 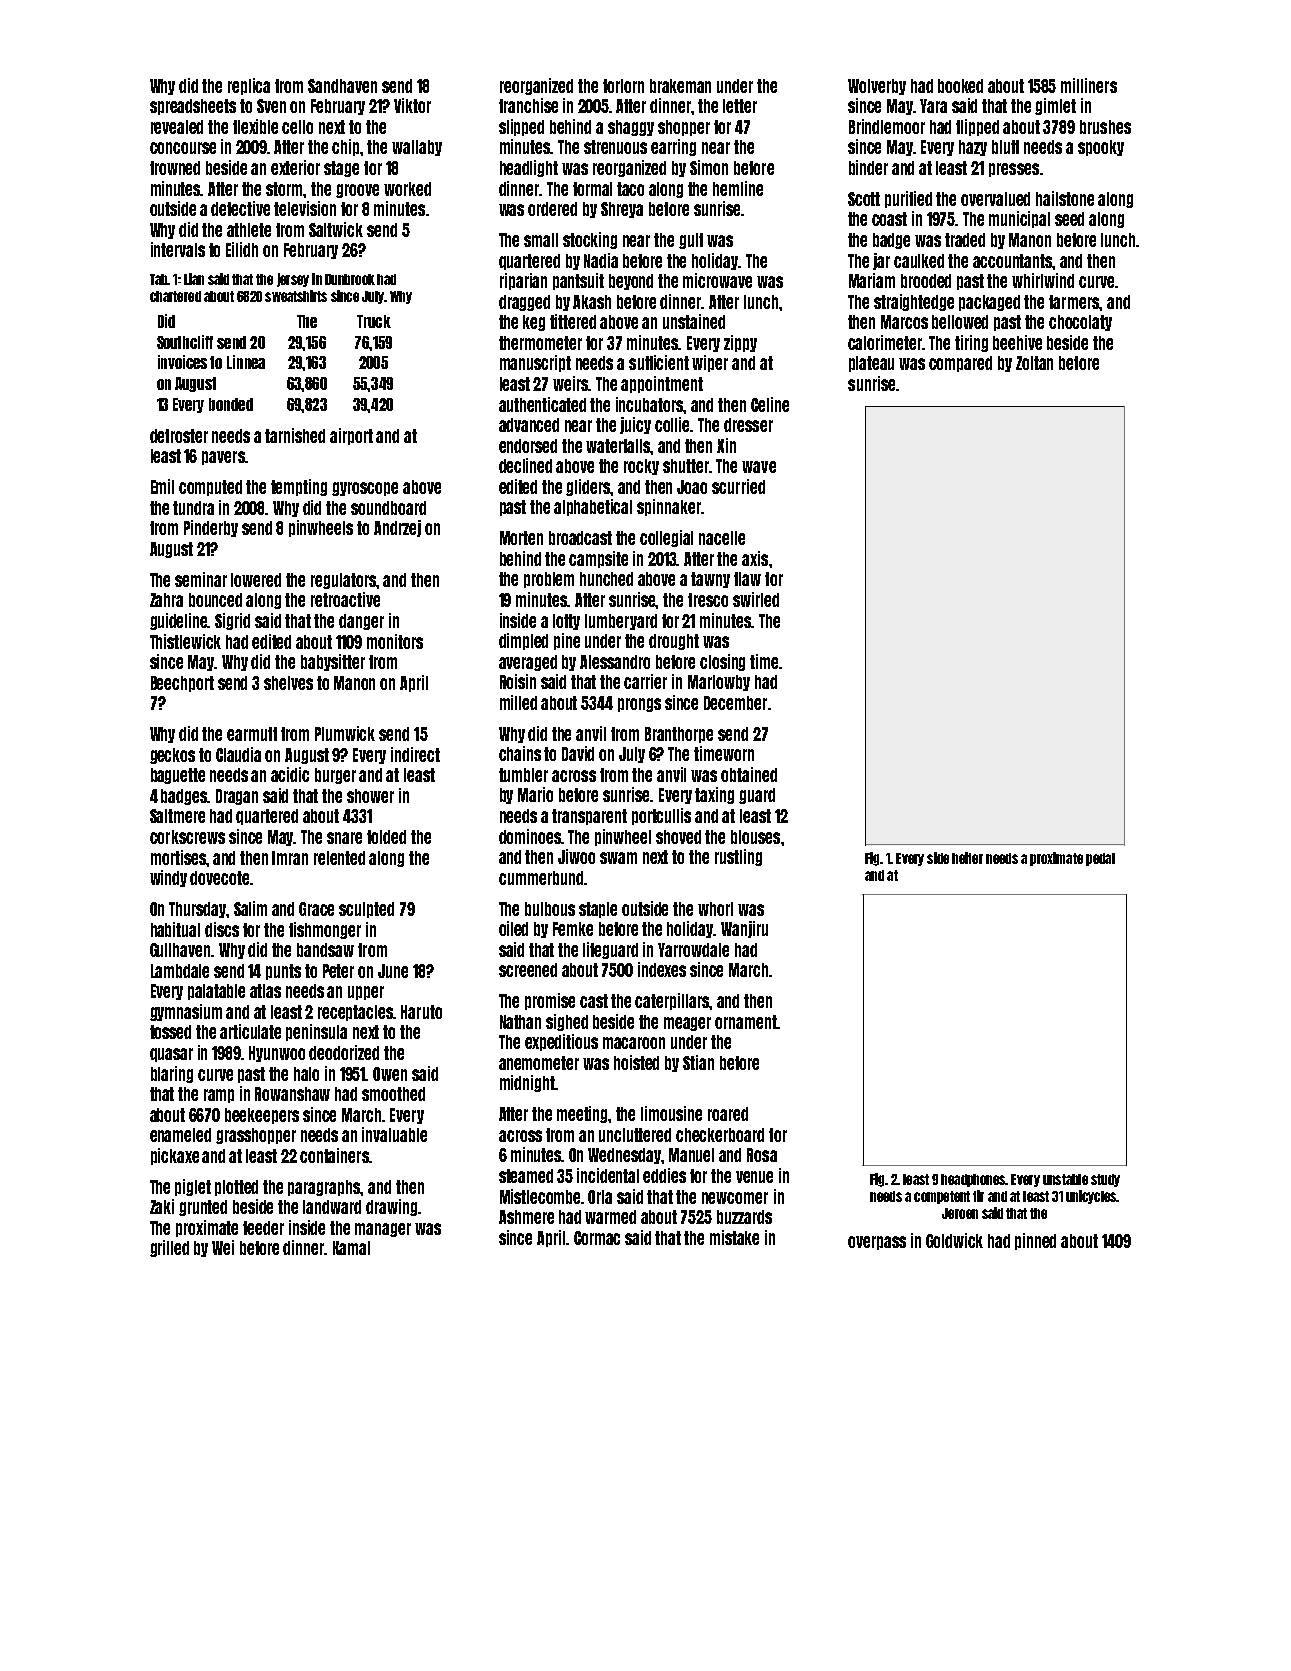 I want to click on Zoltan, so click(x=1034, y=363).
